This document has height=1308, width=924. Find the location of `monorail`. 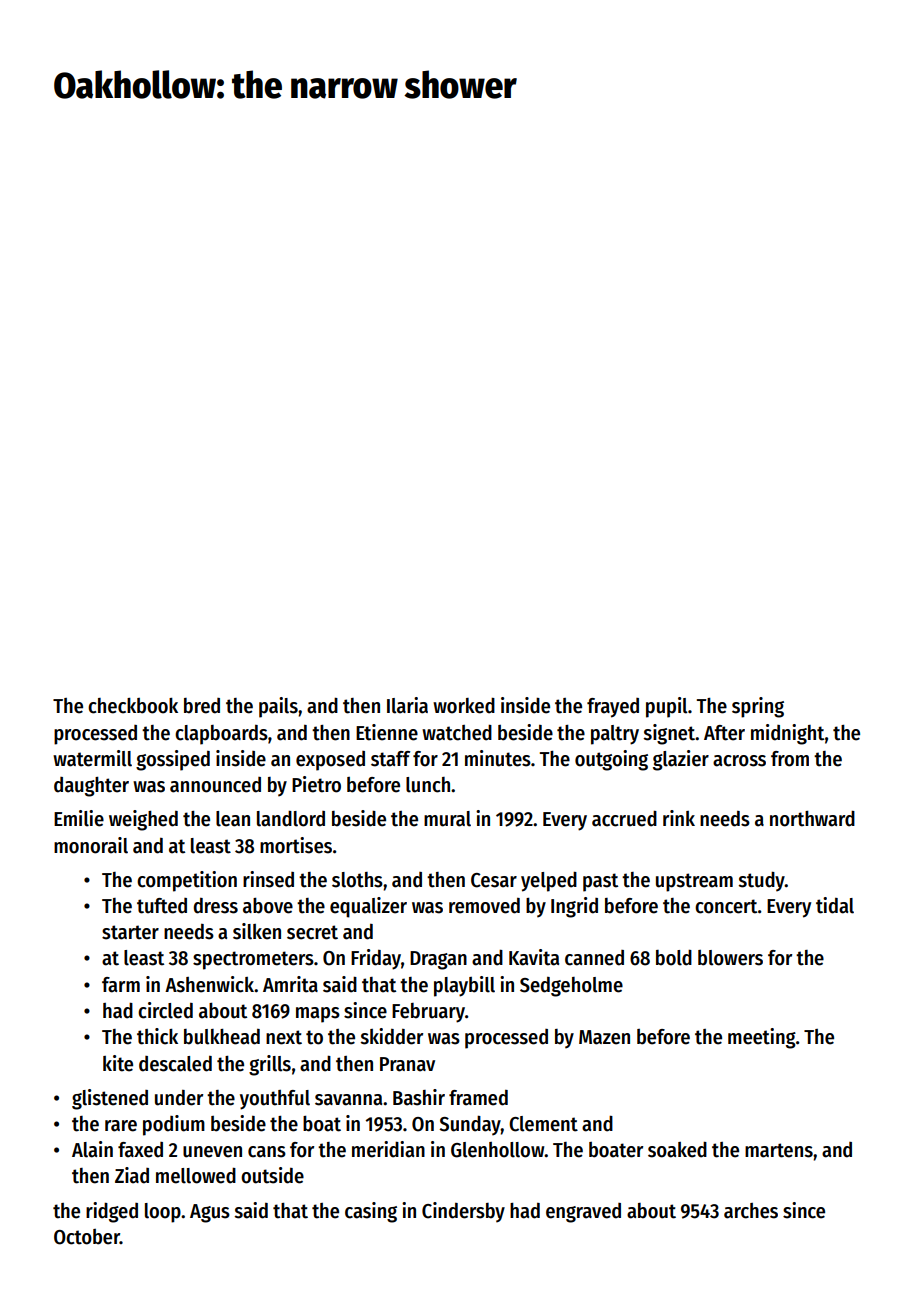

monorail is located at coordinates (91, 845).
